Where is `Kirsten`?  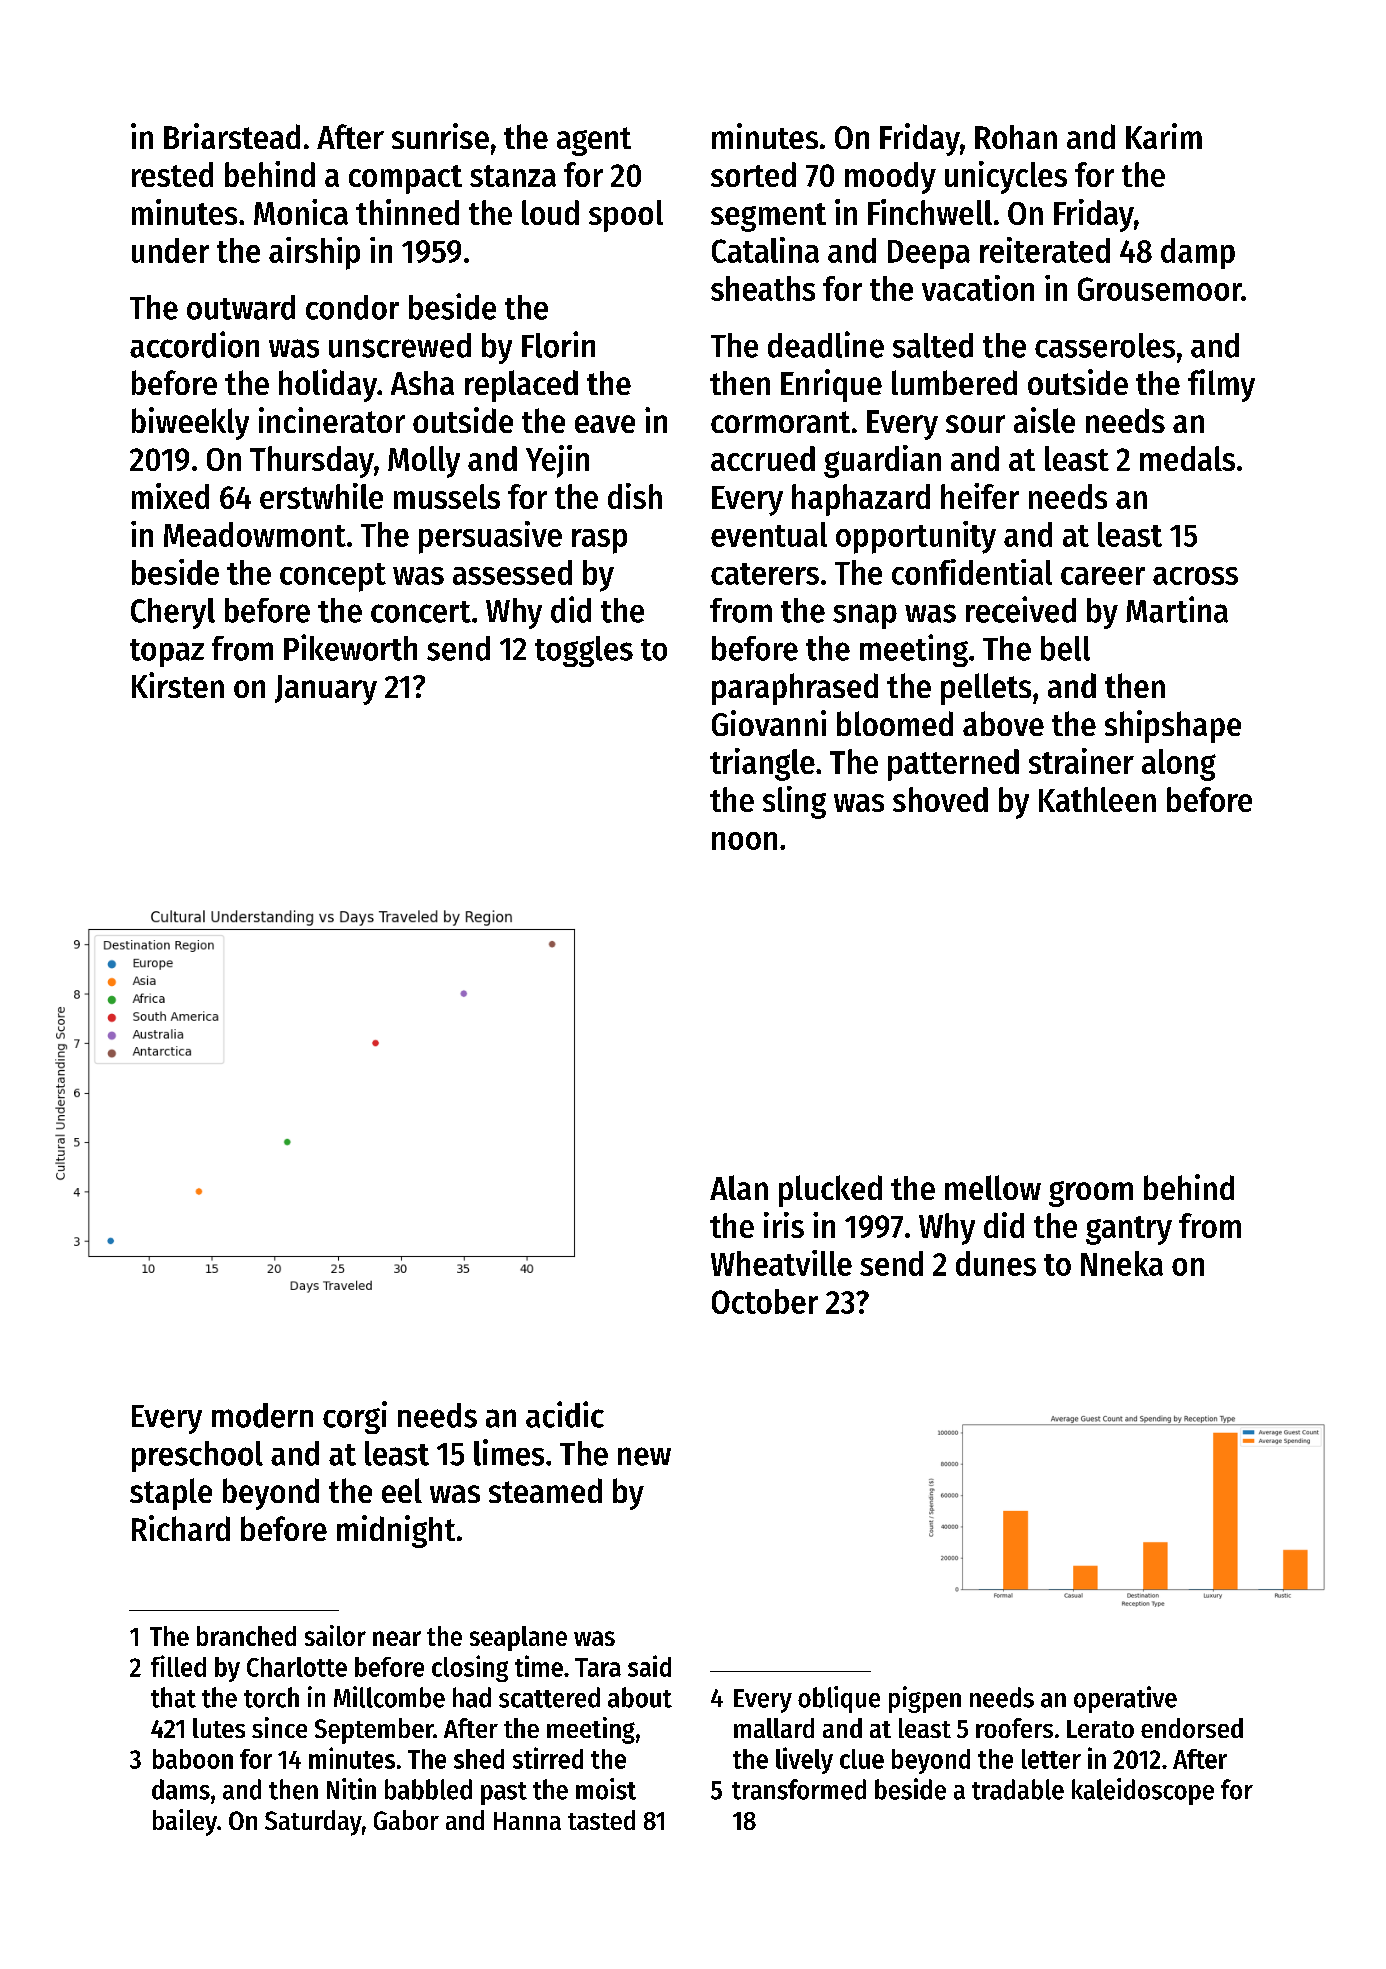
Kirsten is located at coordinates (178, 685).
